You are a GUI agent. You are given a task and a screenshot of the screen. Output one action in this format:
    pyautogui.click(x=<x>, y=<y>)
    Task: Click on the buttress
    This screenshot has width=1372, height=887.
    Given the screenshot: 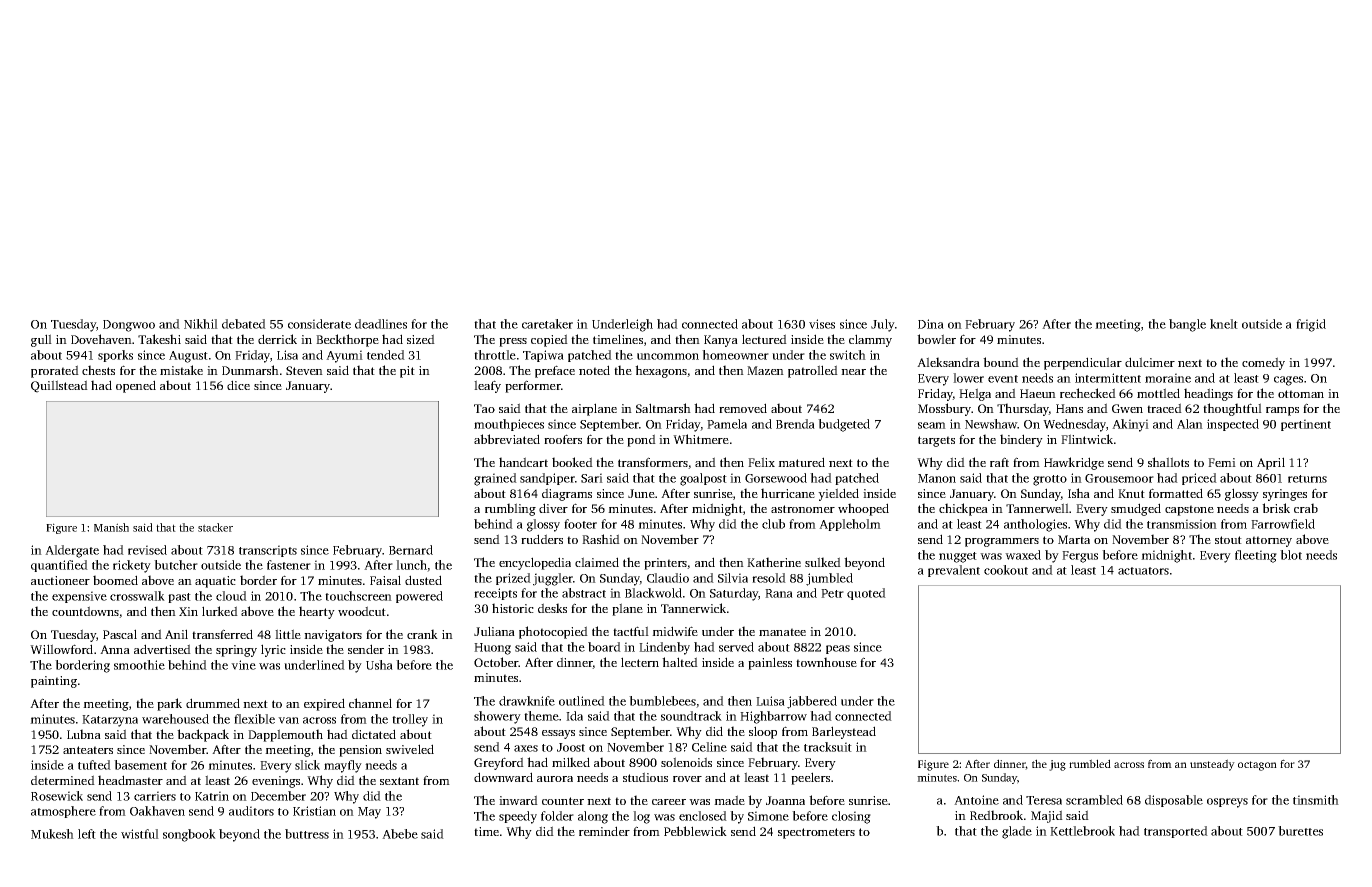 What is the action you would take?
    pyautogui.click(x=307, y=834)
